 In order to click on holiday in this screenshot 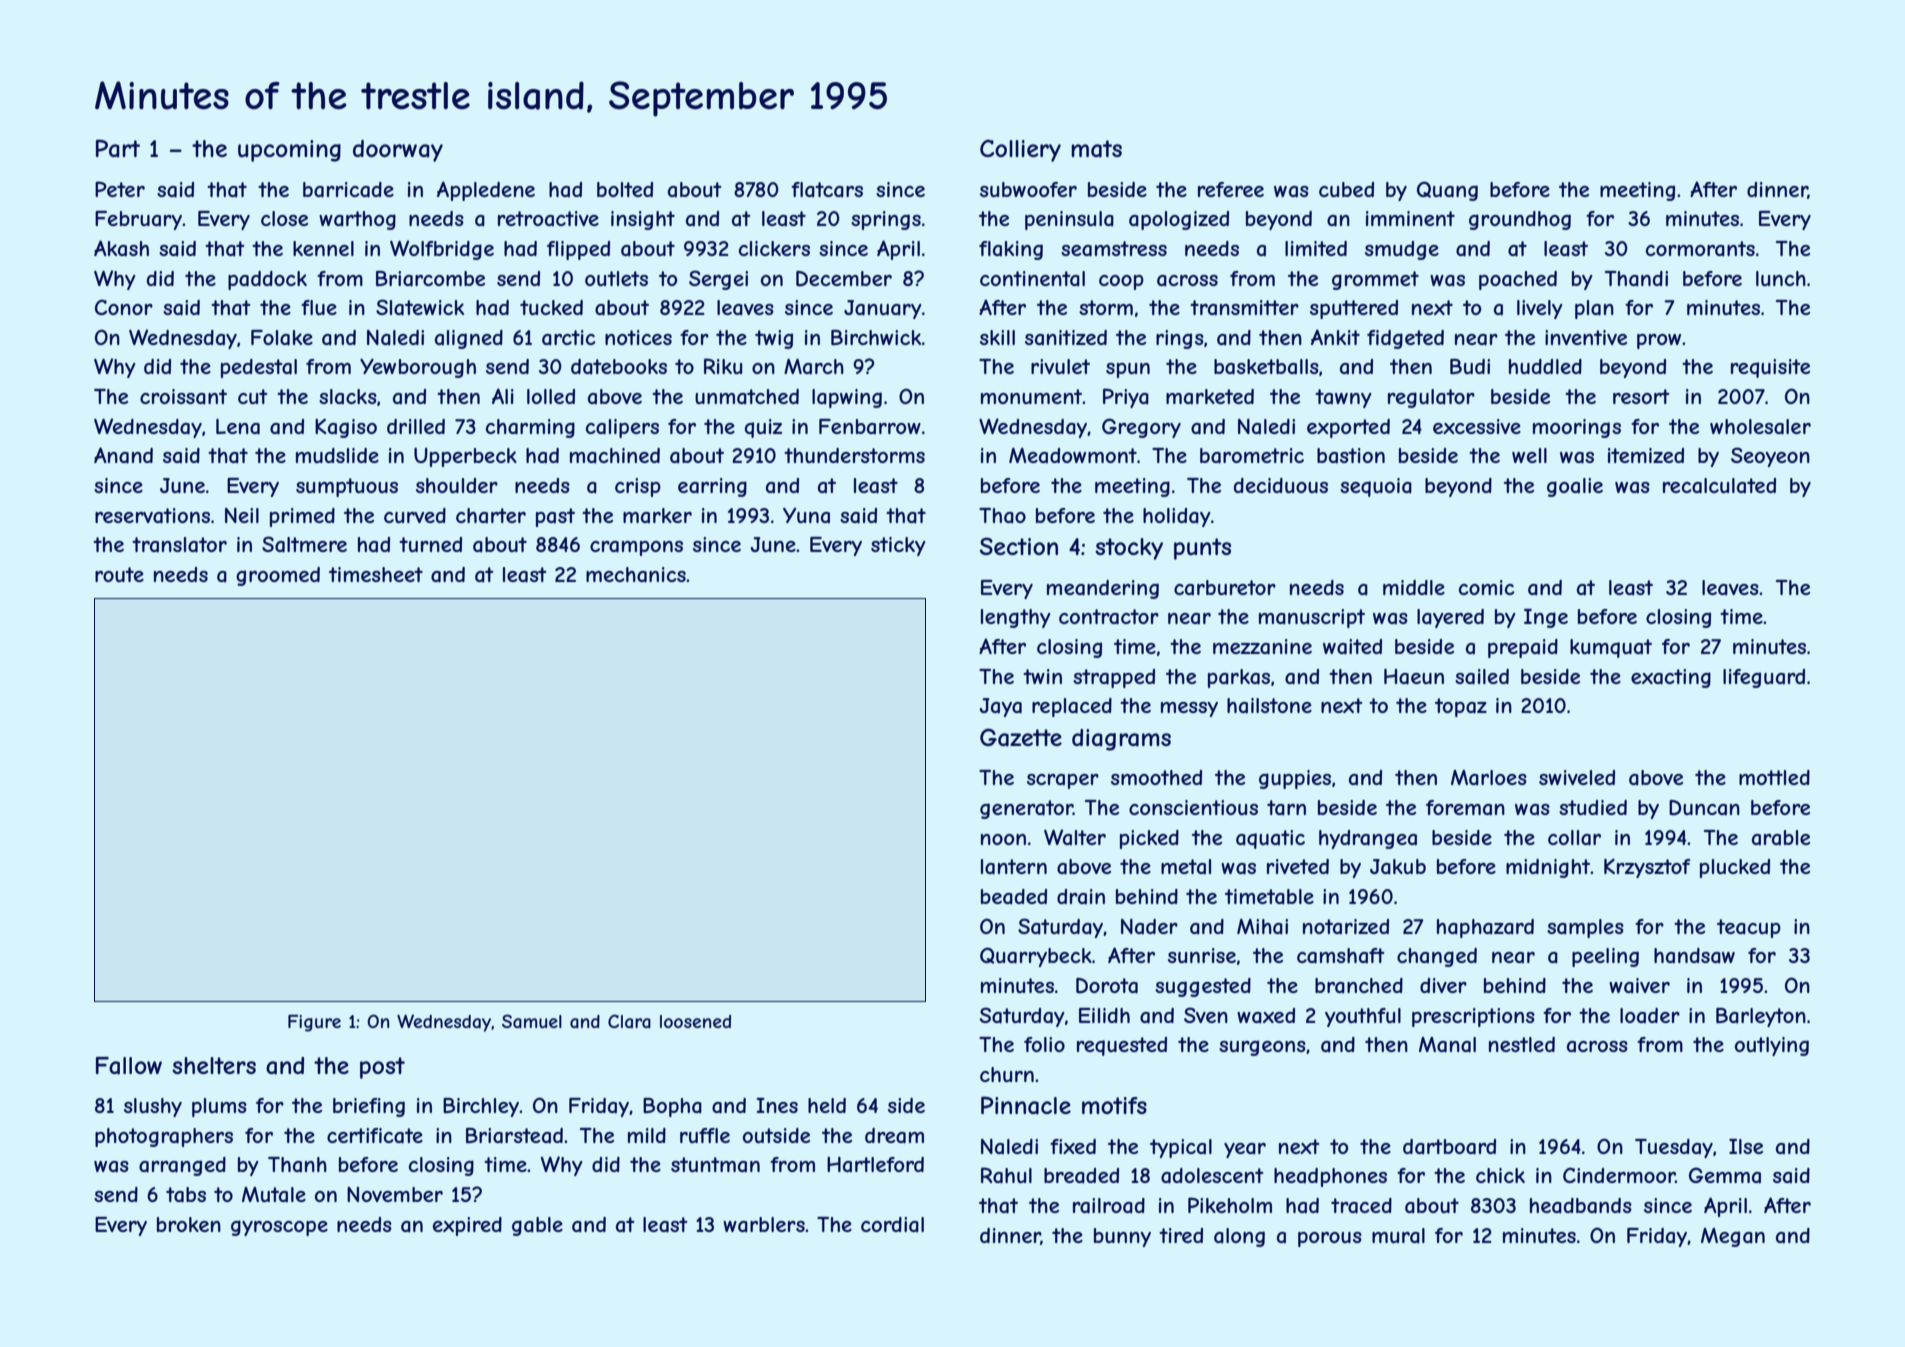, I will do `click(1177, 517)`.
